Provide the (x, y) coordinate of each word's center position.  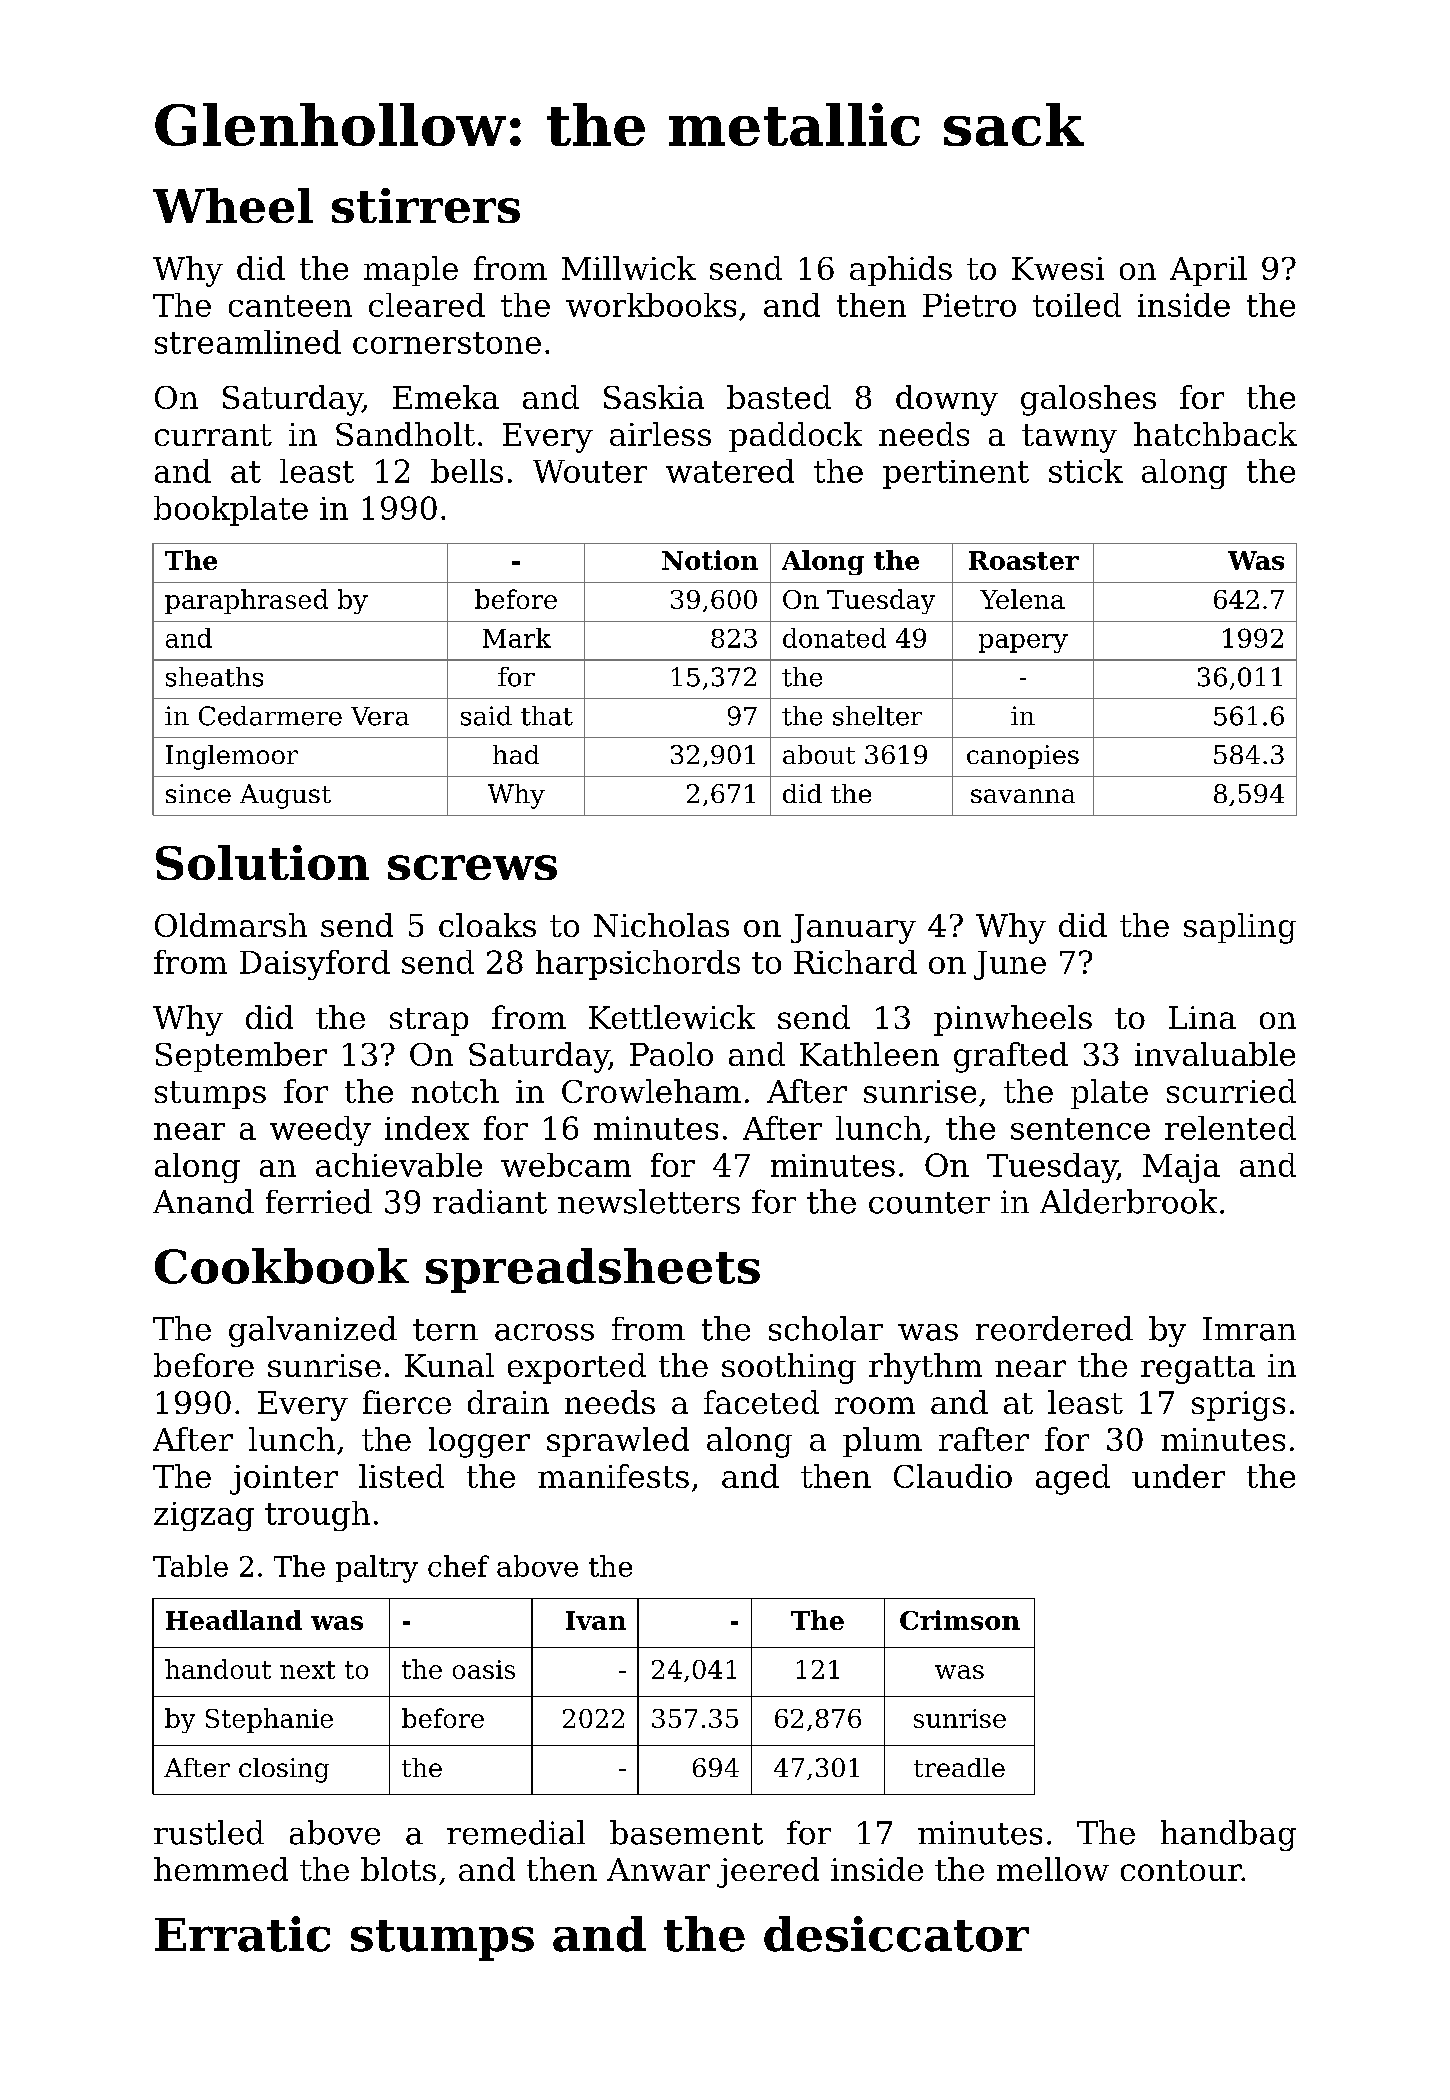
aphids (901, 271)
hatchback (1215, 434)
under (1178, 1476)
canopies (1023, 757)
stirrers (426, 205)
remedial (516, 1832)
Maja (1181, 1168)
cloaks (487, 925)
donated (834, 638)
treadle (959, 1767)
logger (479, 1442)
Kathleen (869, 1054)
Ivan (596, 1620)
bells (467, 471)
